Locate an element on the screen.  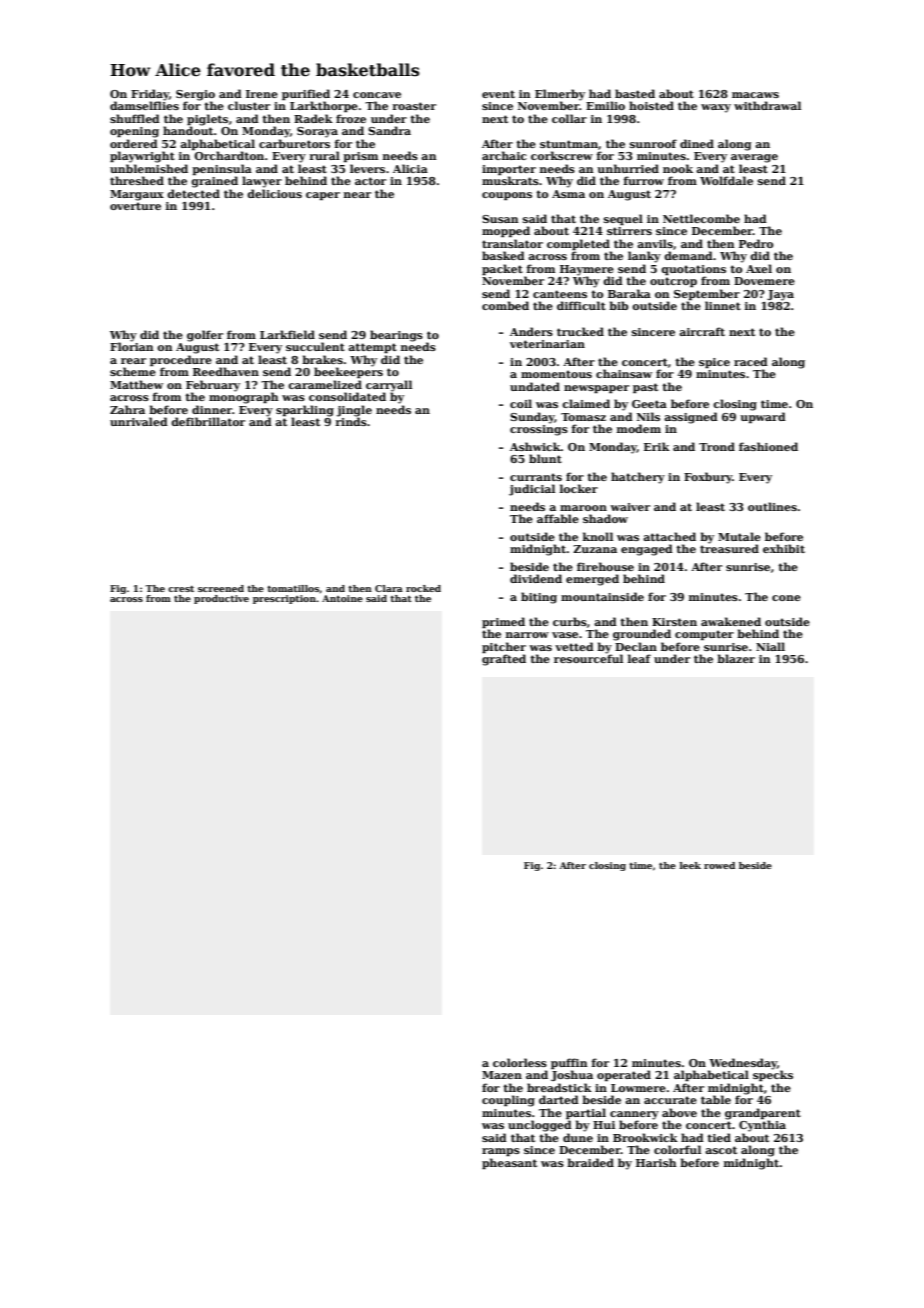
ramps is located at coordinates (501, 1152).
